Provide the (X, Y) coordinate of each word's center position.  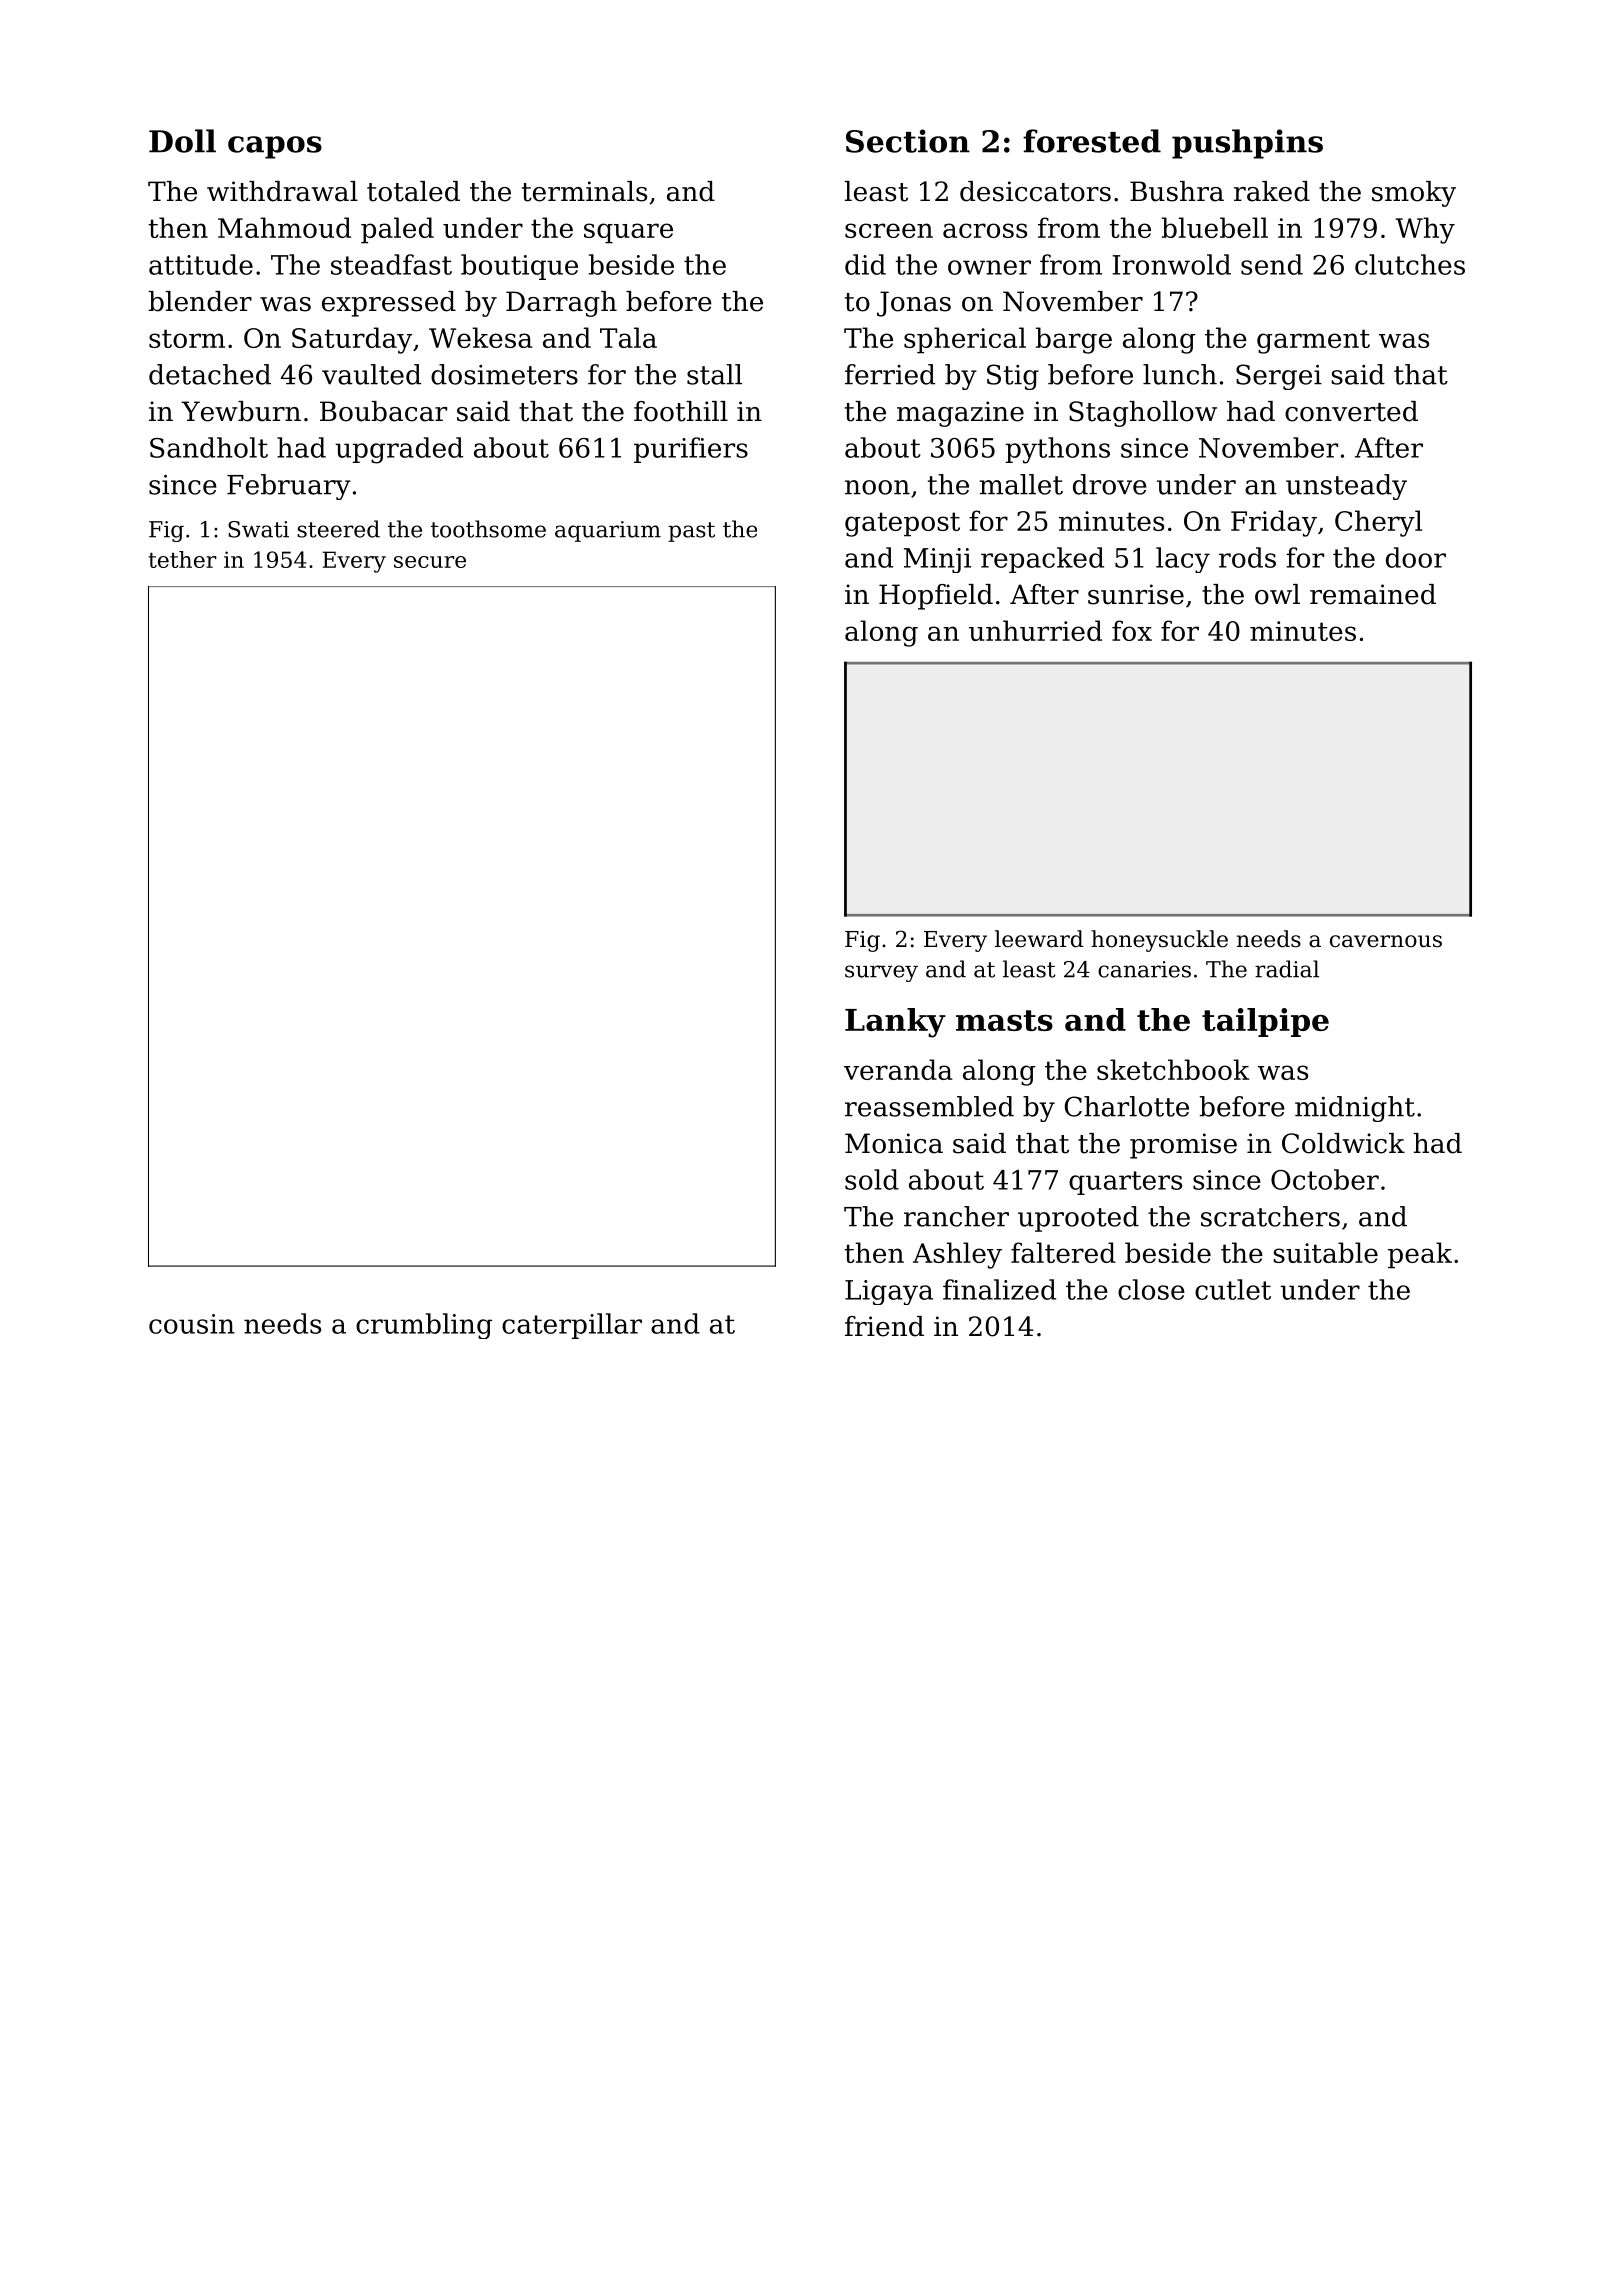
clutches (1410, 264)
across (985, 230)
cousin (192, 1324)
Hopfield (936, 597)
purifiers (691, 450)
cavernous (1386, 941)
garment (1313, 341)
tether (183, 559)
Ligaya (889, 1292)
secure (430, 562)
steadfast (391, 264)
